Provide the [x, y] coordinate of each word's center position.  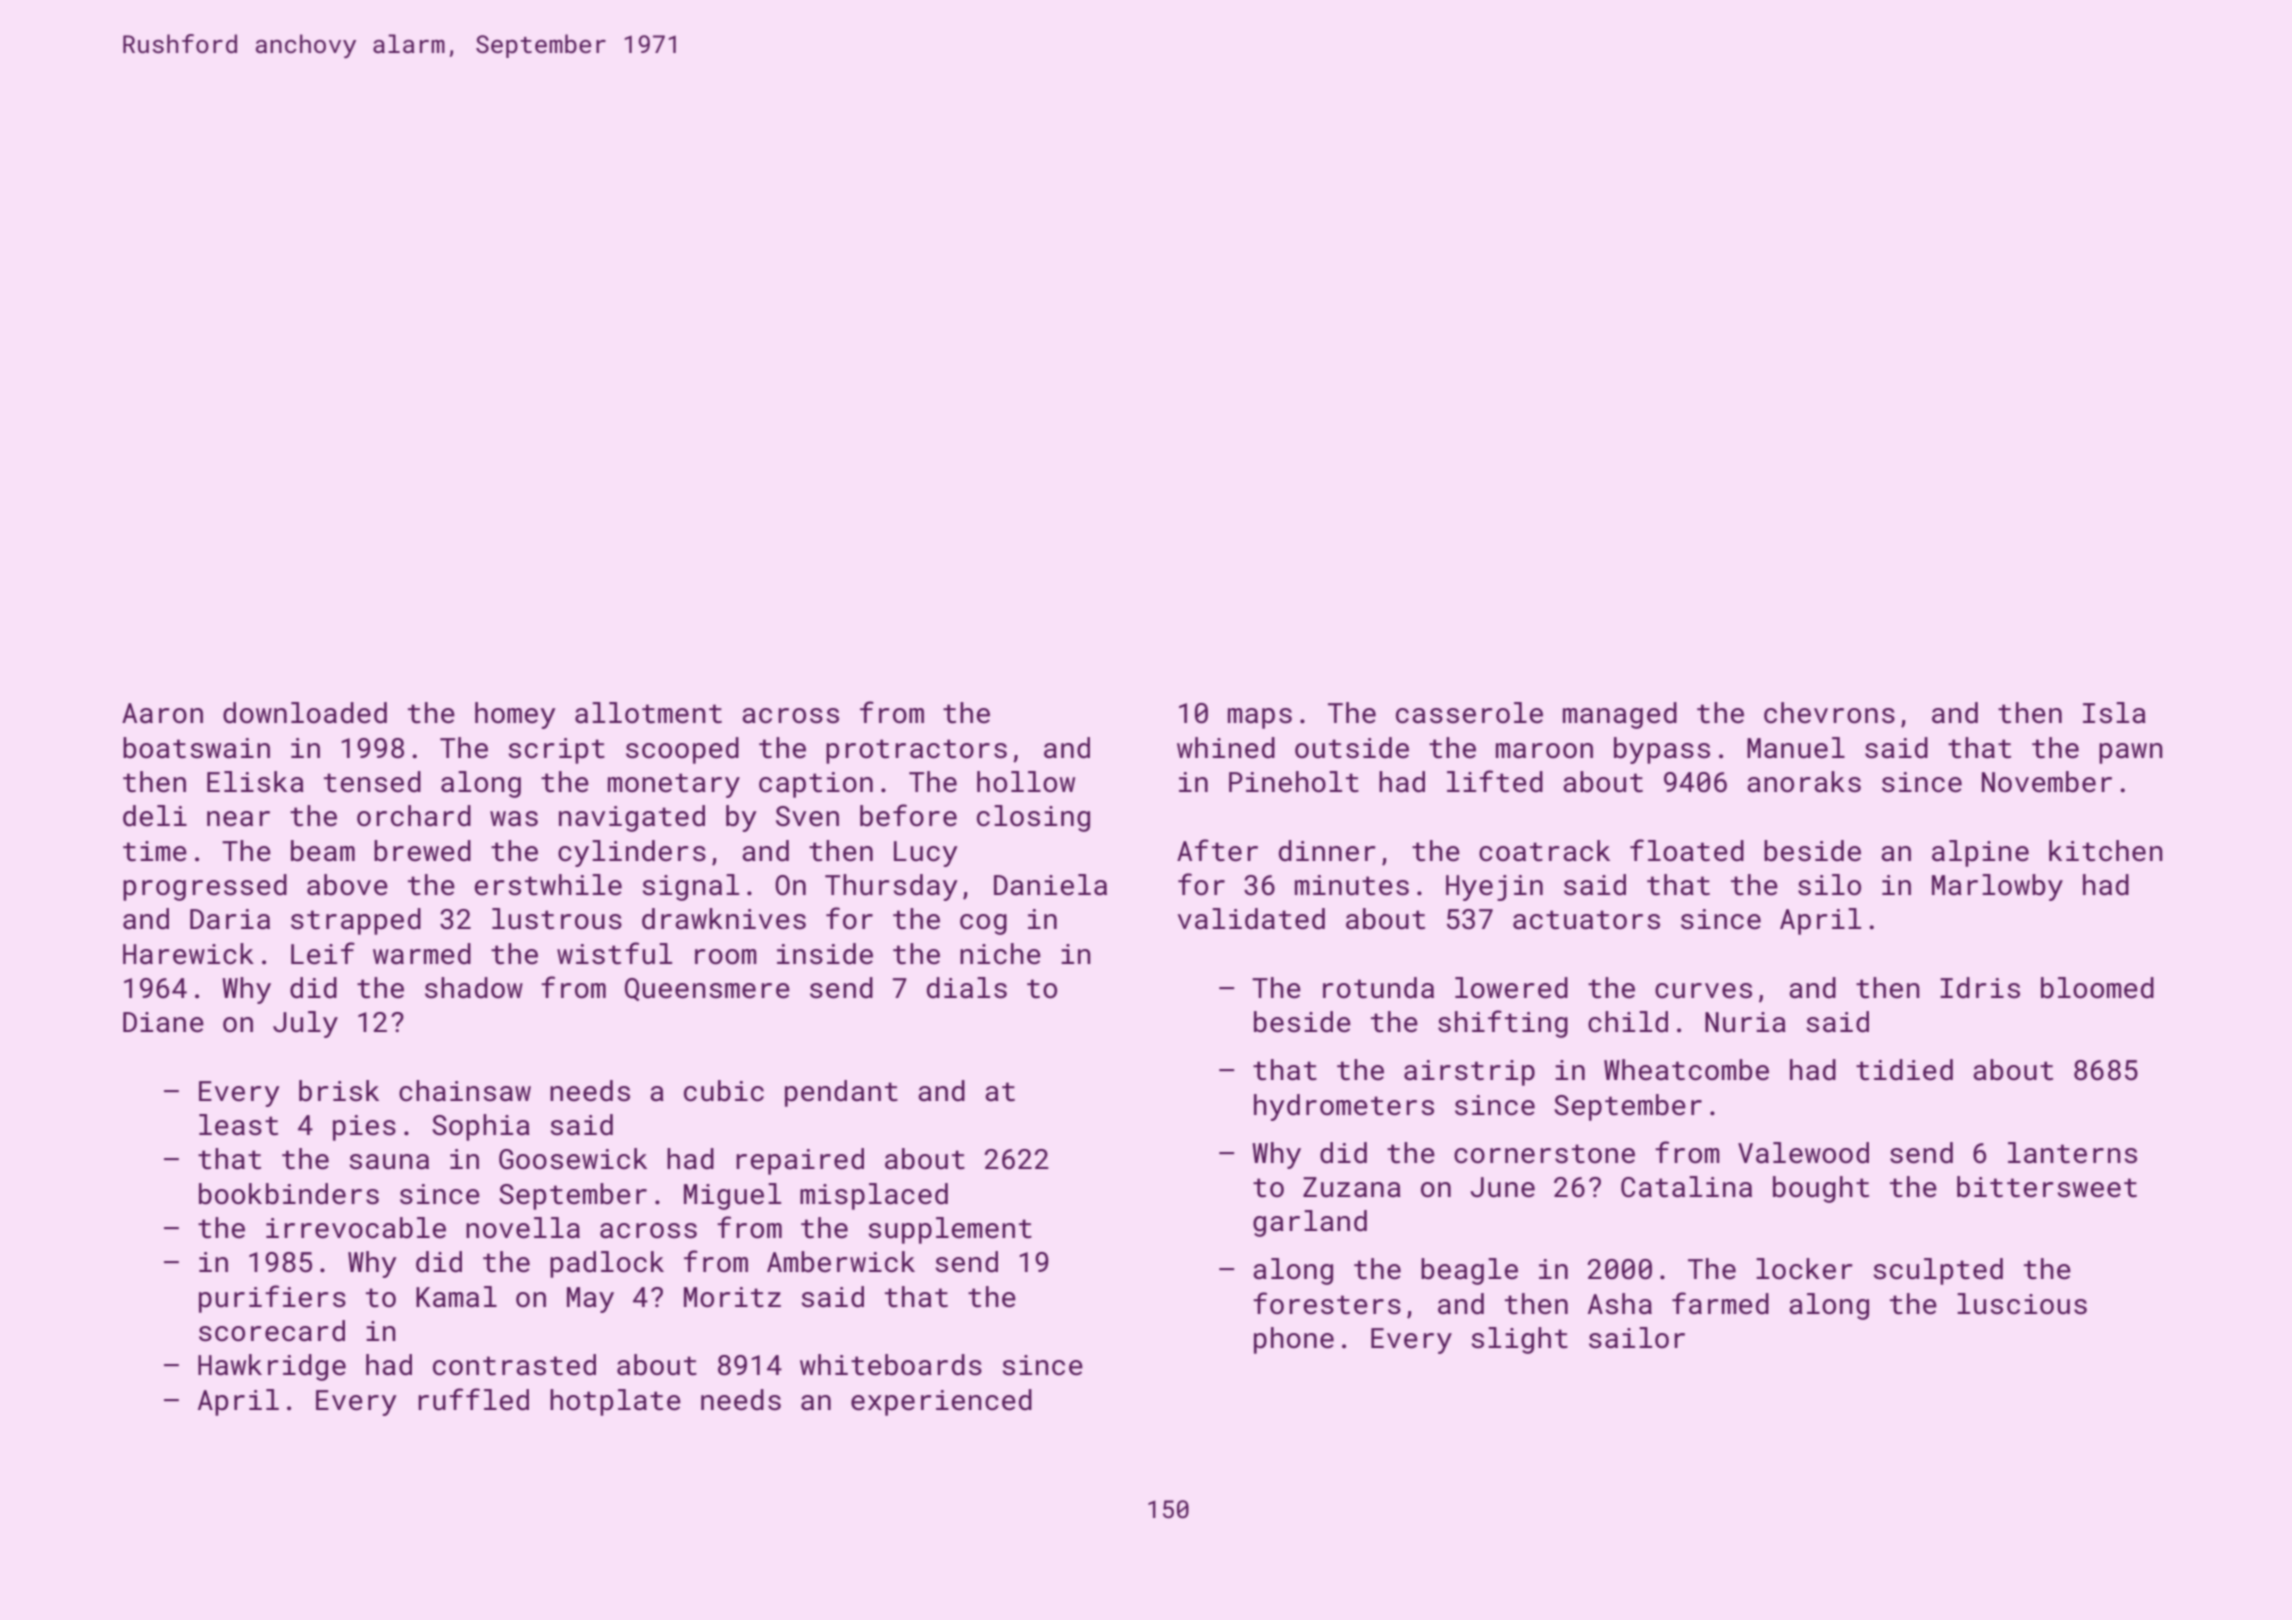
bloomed [2097, 988]
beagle [1469, 1271]
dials [967, 988]
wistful [614, 953]
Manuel [1796, 748]
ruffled [473, 1399]
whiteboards [891, 1365]
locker [1804, 1269]
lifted [1495, 781]
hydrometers [1344, 1107]
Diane [163, 1022]
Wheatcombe [1686, 1070]
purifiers [272, 1299]
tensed [372, 782]
